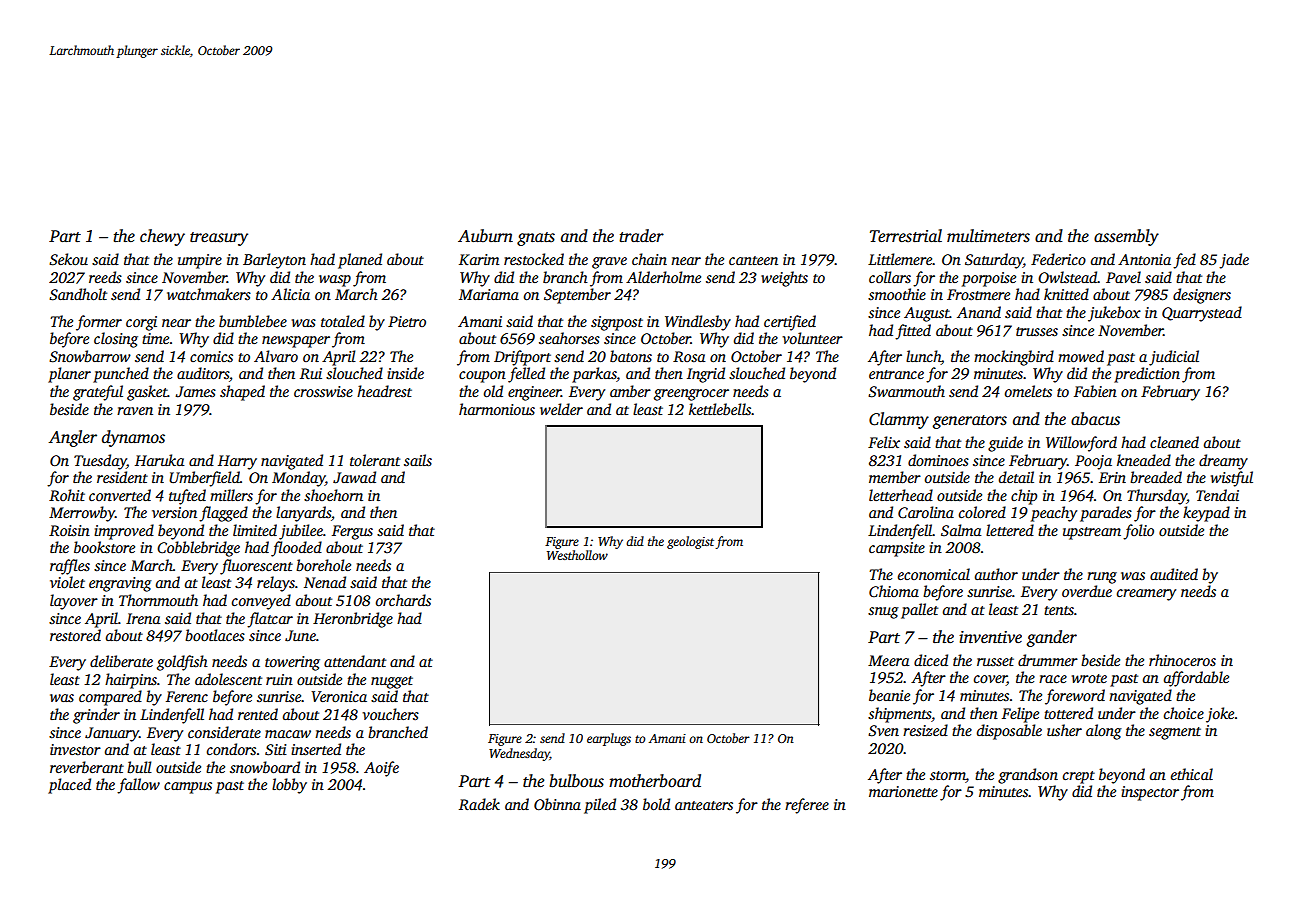 The height and width of the image is (924, 1308). Describe the element at coordinates (68, 259) in the image. I see `Sekou` at that location.
